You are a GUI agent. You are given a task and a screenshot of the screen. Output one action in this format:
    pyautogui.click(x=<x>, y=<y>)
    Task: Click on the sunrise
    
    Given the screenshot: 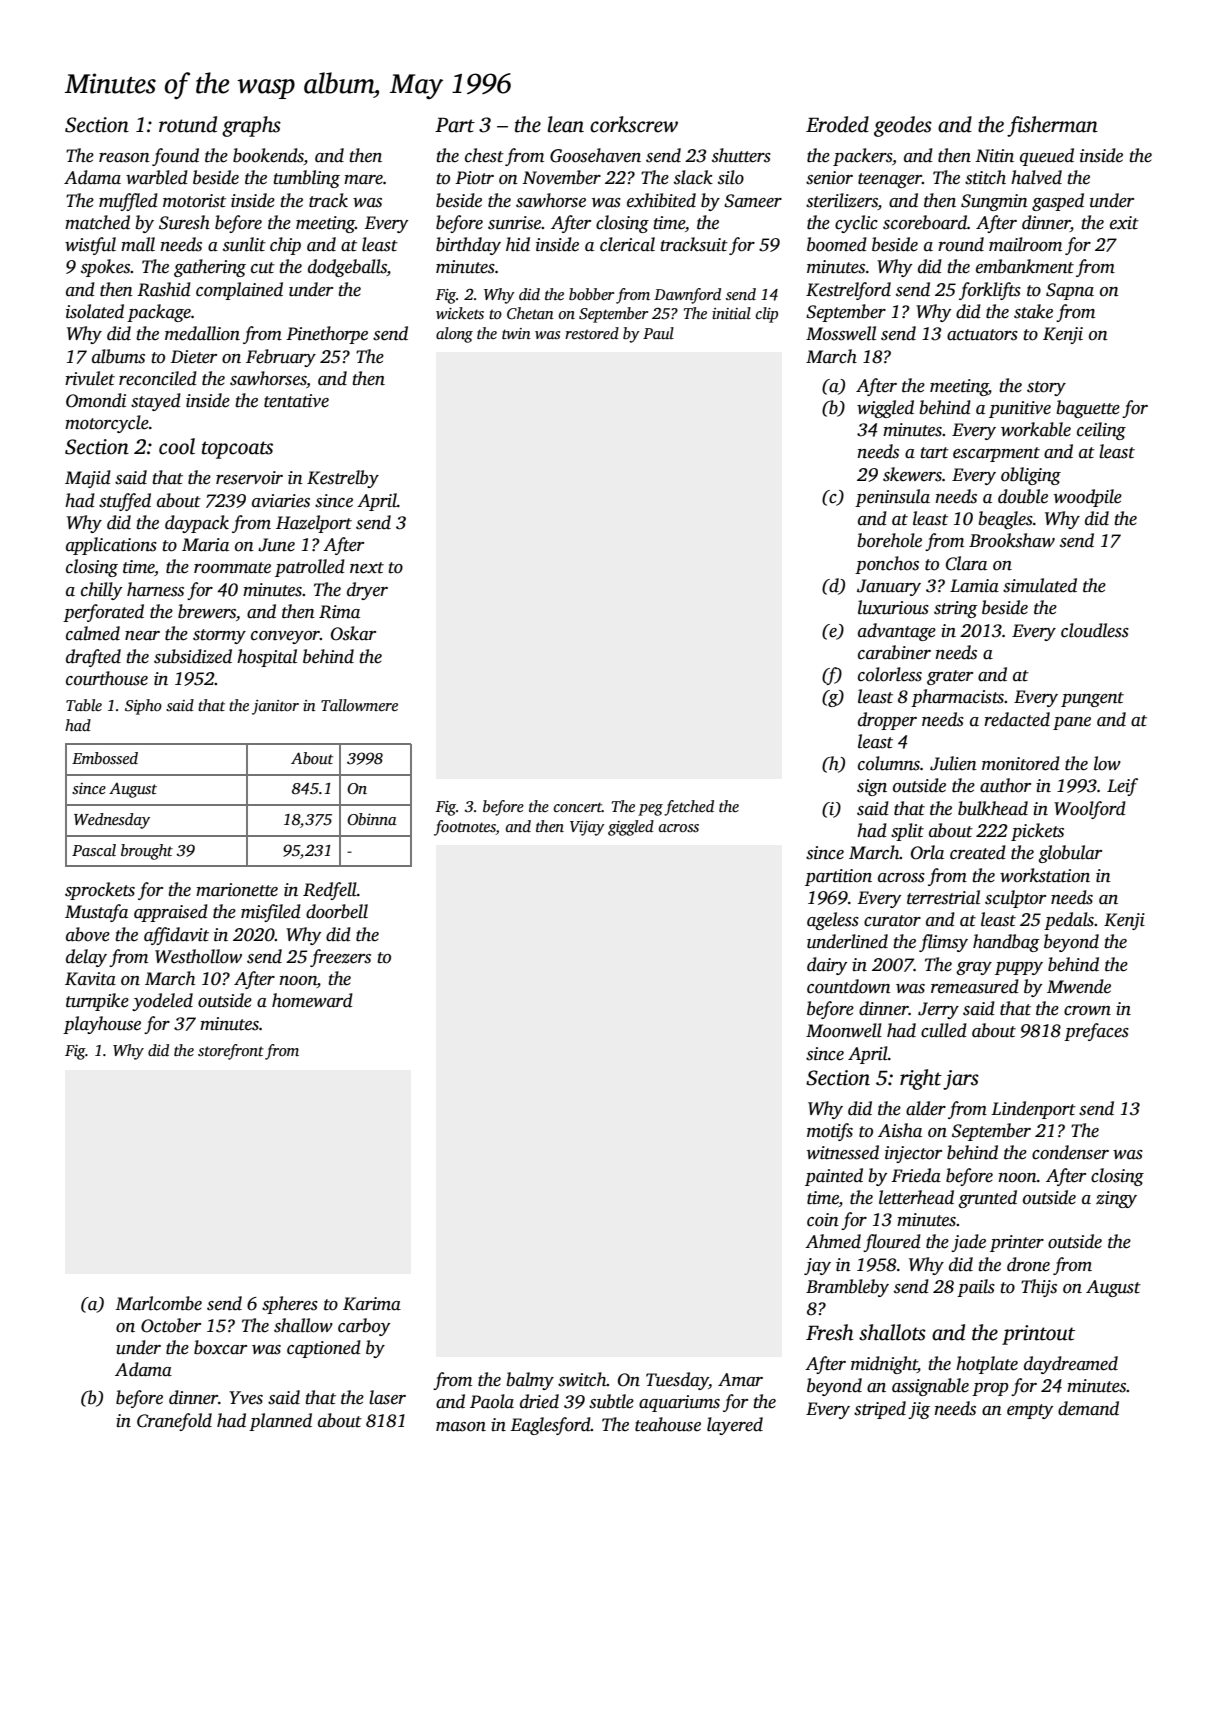 What is the action you would take?
    pyautogui.click(x=514, y=223)
